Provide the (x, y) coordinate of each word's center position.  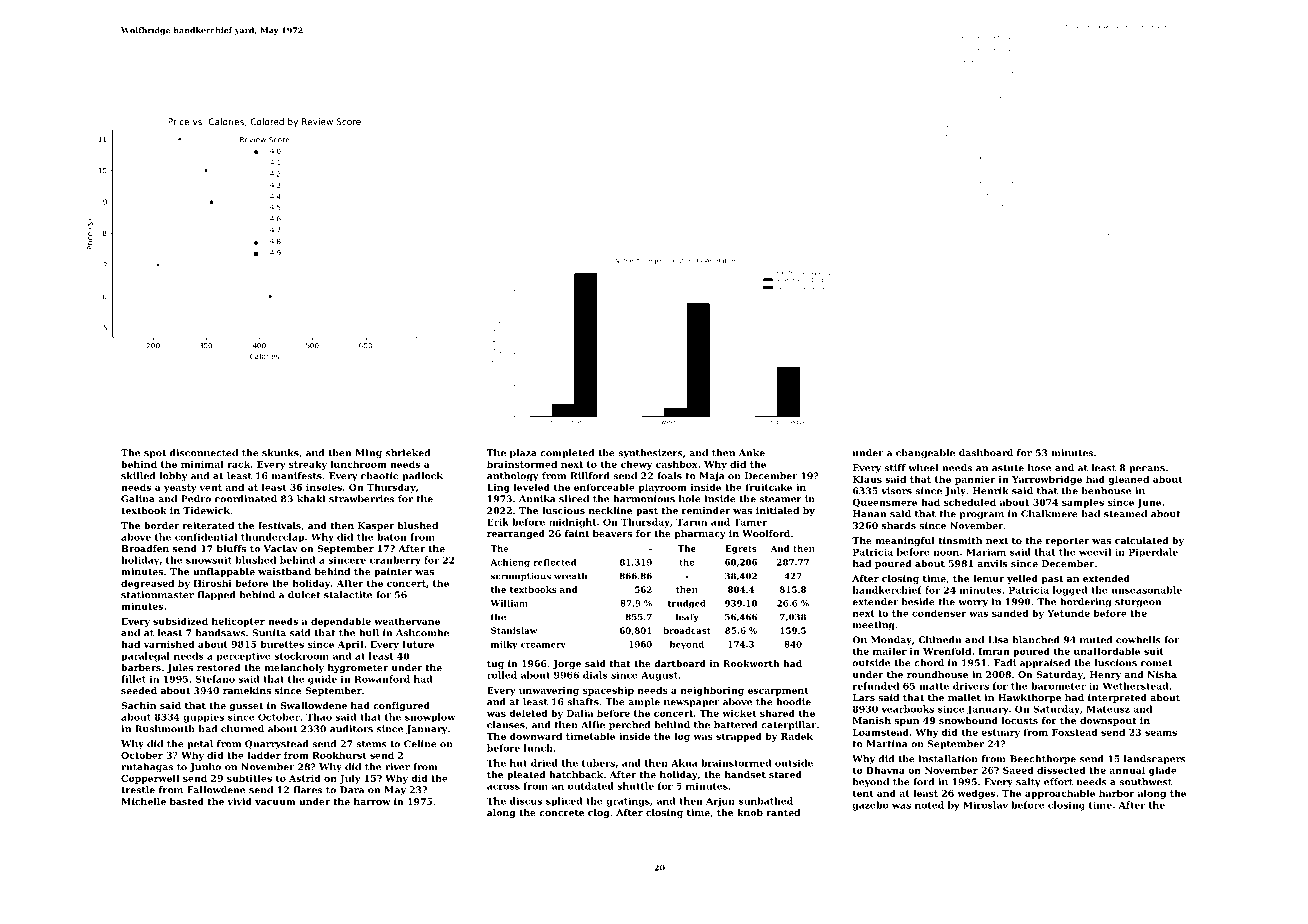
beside (918, 602)
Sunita (269, 633)
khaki (311, 499)
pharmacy (700, 534)
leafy (687, 617)
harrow (372, 801)
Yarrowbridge (1047, 480)
